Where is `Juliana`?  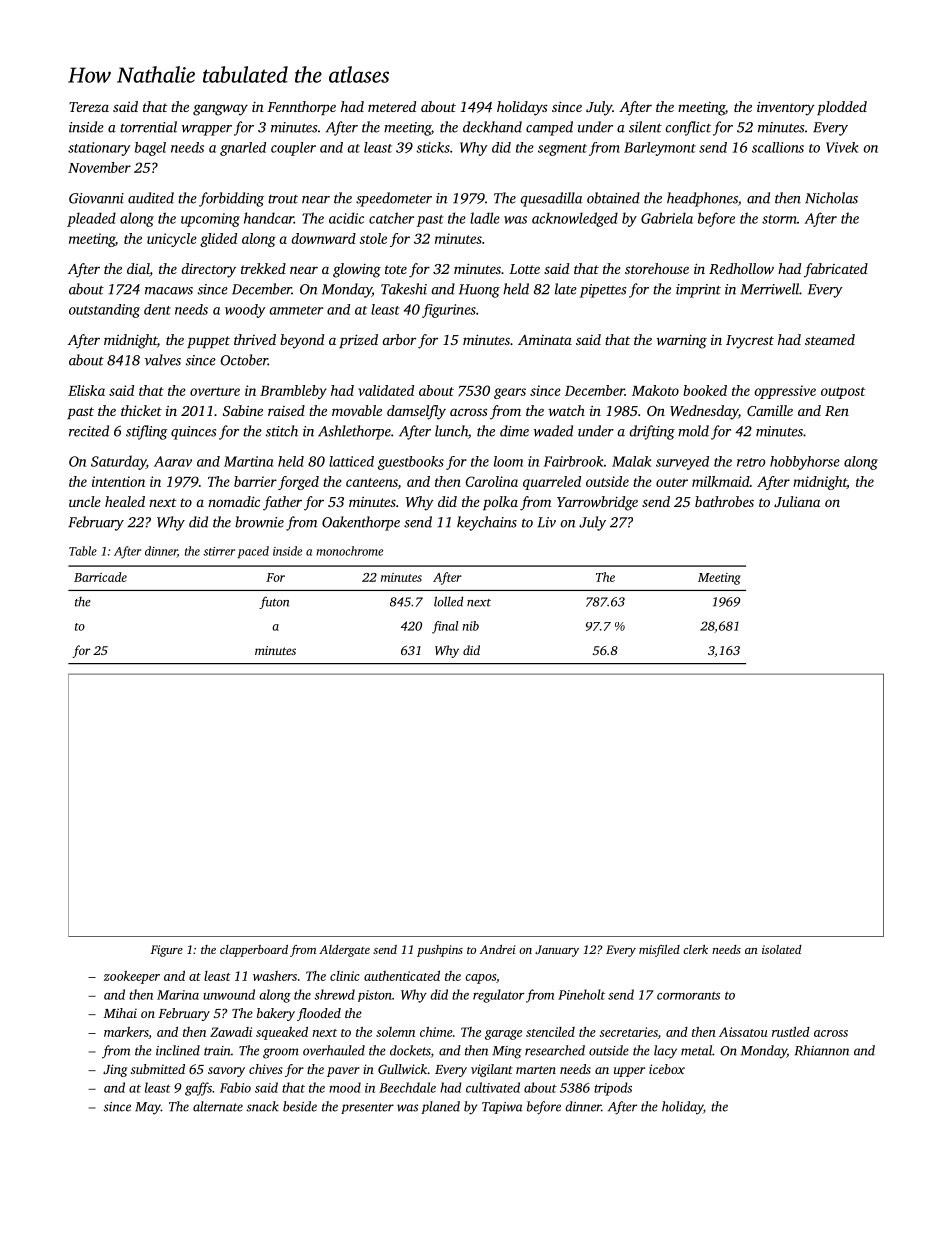
Juliana is located at coordinates (797, 501).
